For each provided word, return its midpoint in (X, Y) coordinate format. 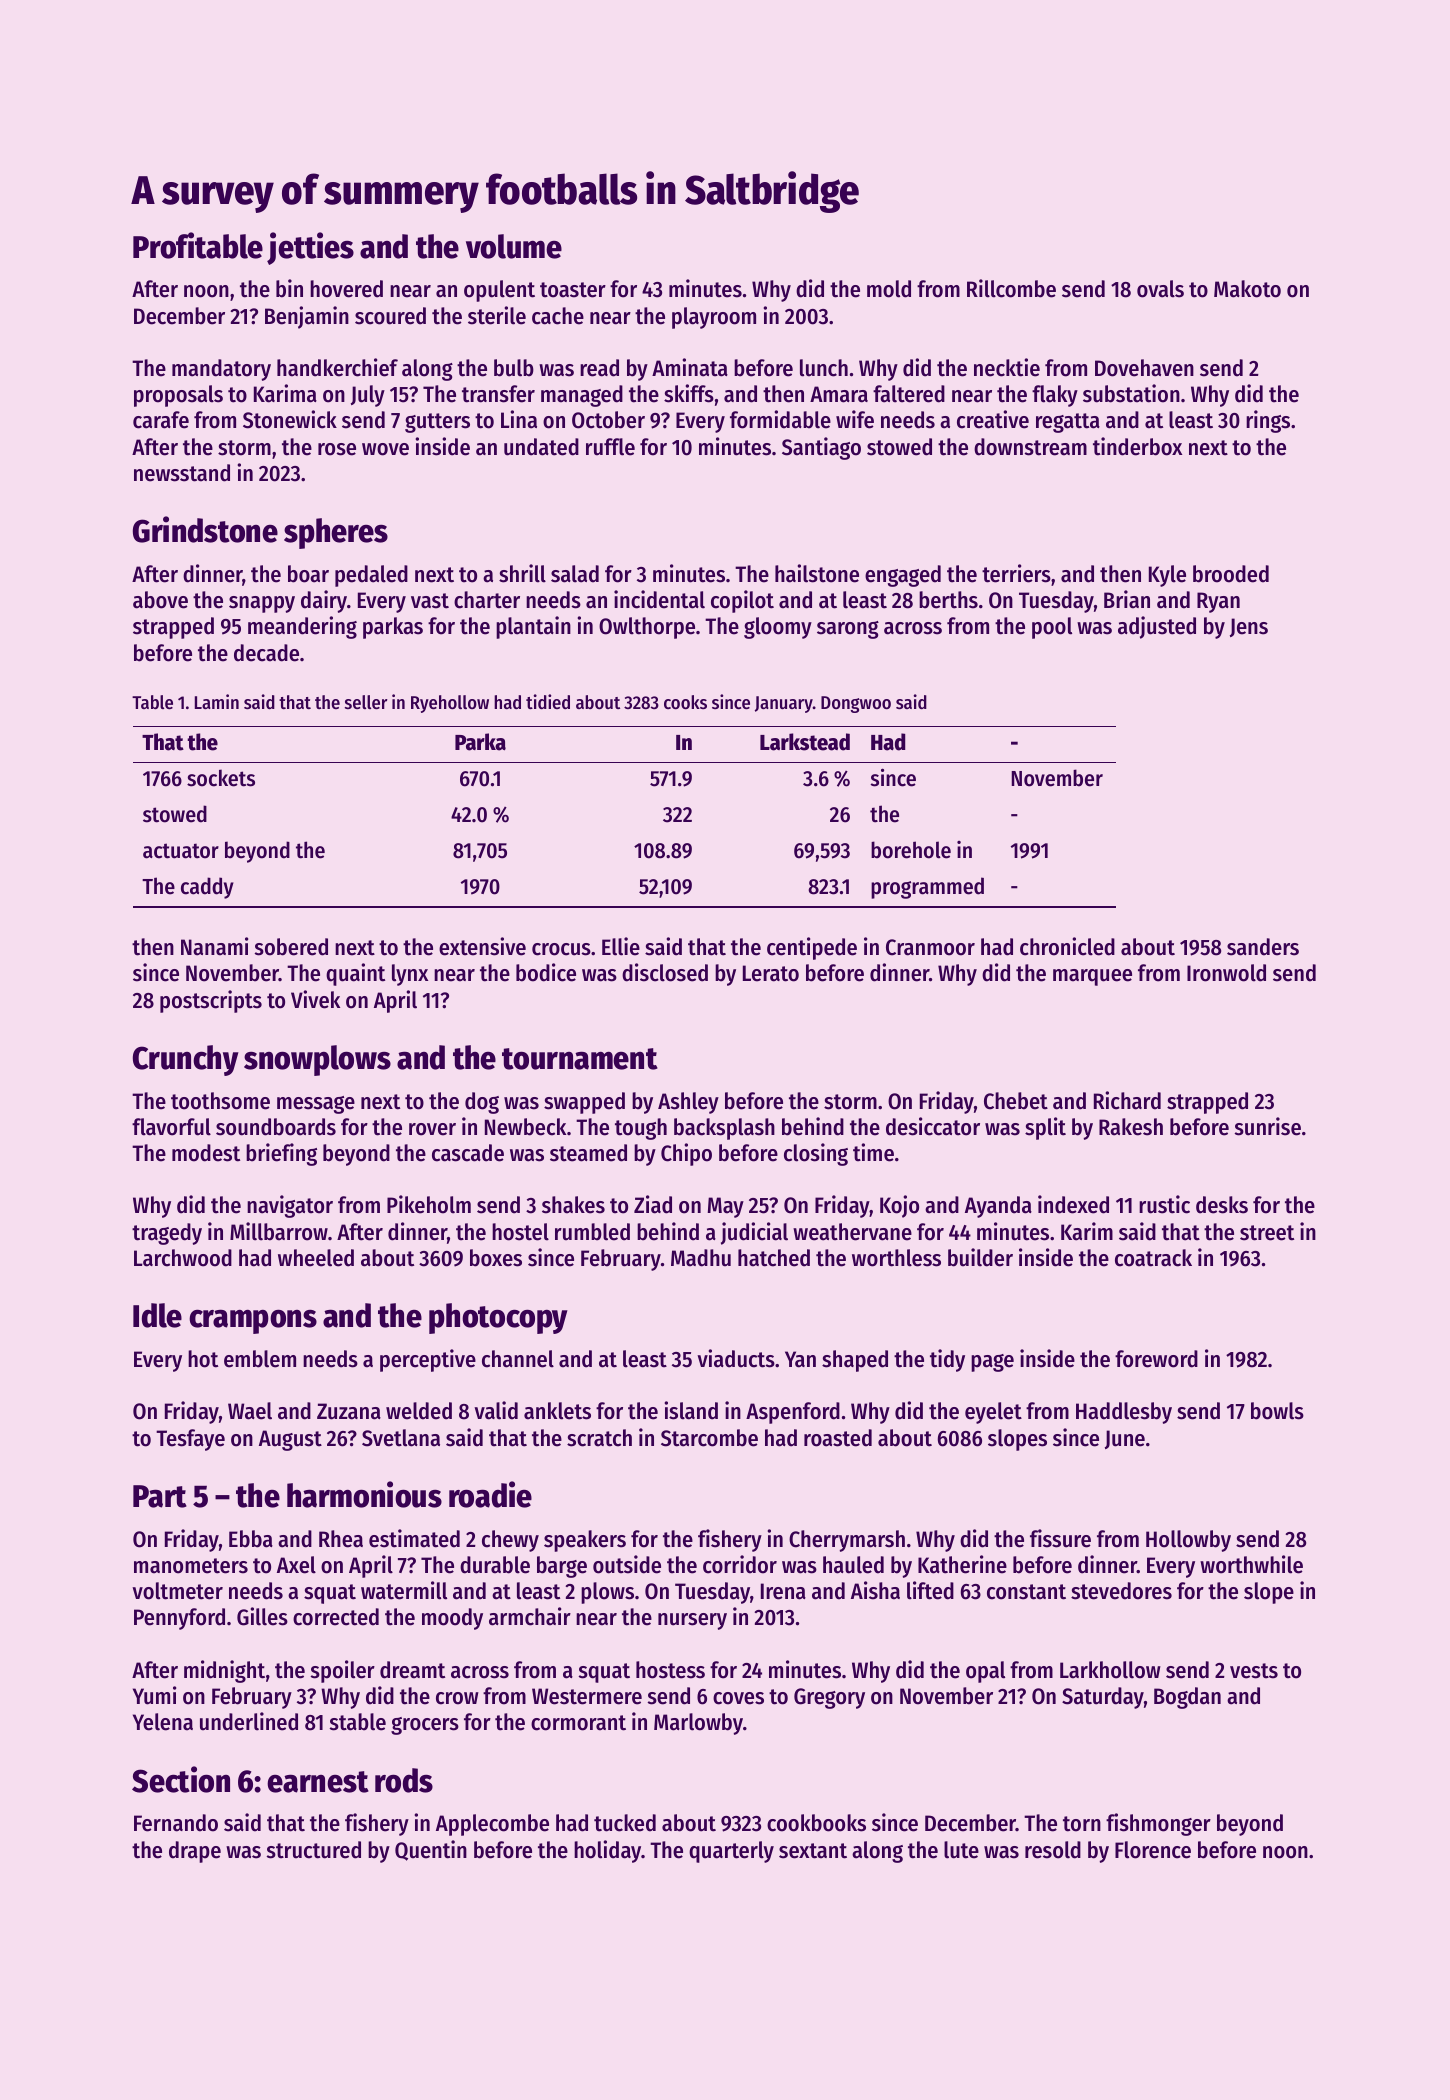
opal (985, 1672)
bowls (1277, 1411)
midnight (224, 1671)
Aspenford (793, 1413)
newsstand (182, 473)
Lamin (217, 701)
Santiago (821, 448)
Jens (1249, 627)
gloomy (778, 628)
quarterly (731, 1852)
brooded (1231, 574)
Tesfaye (190, 1440)
